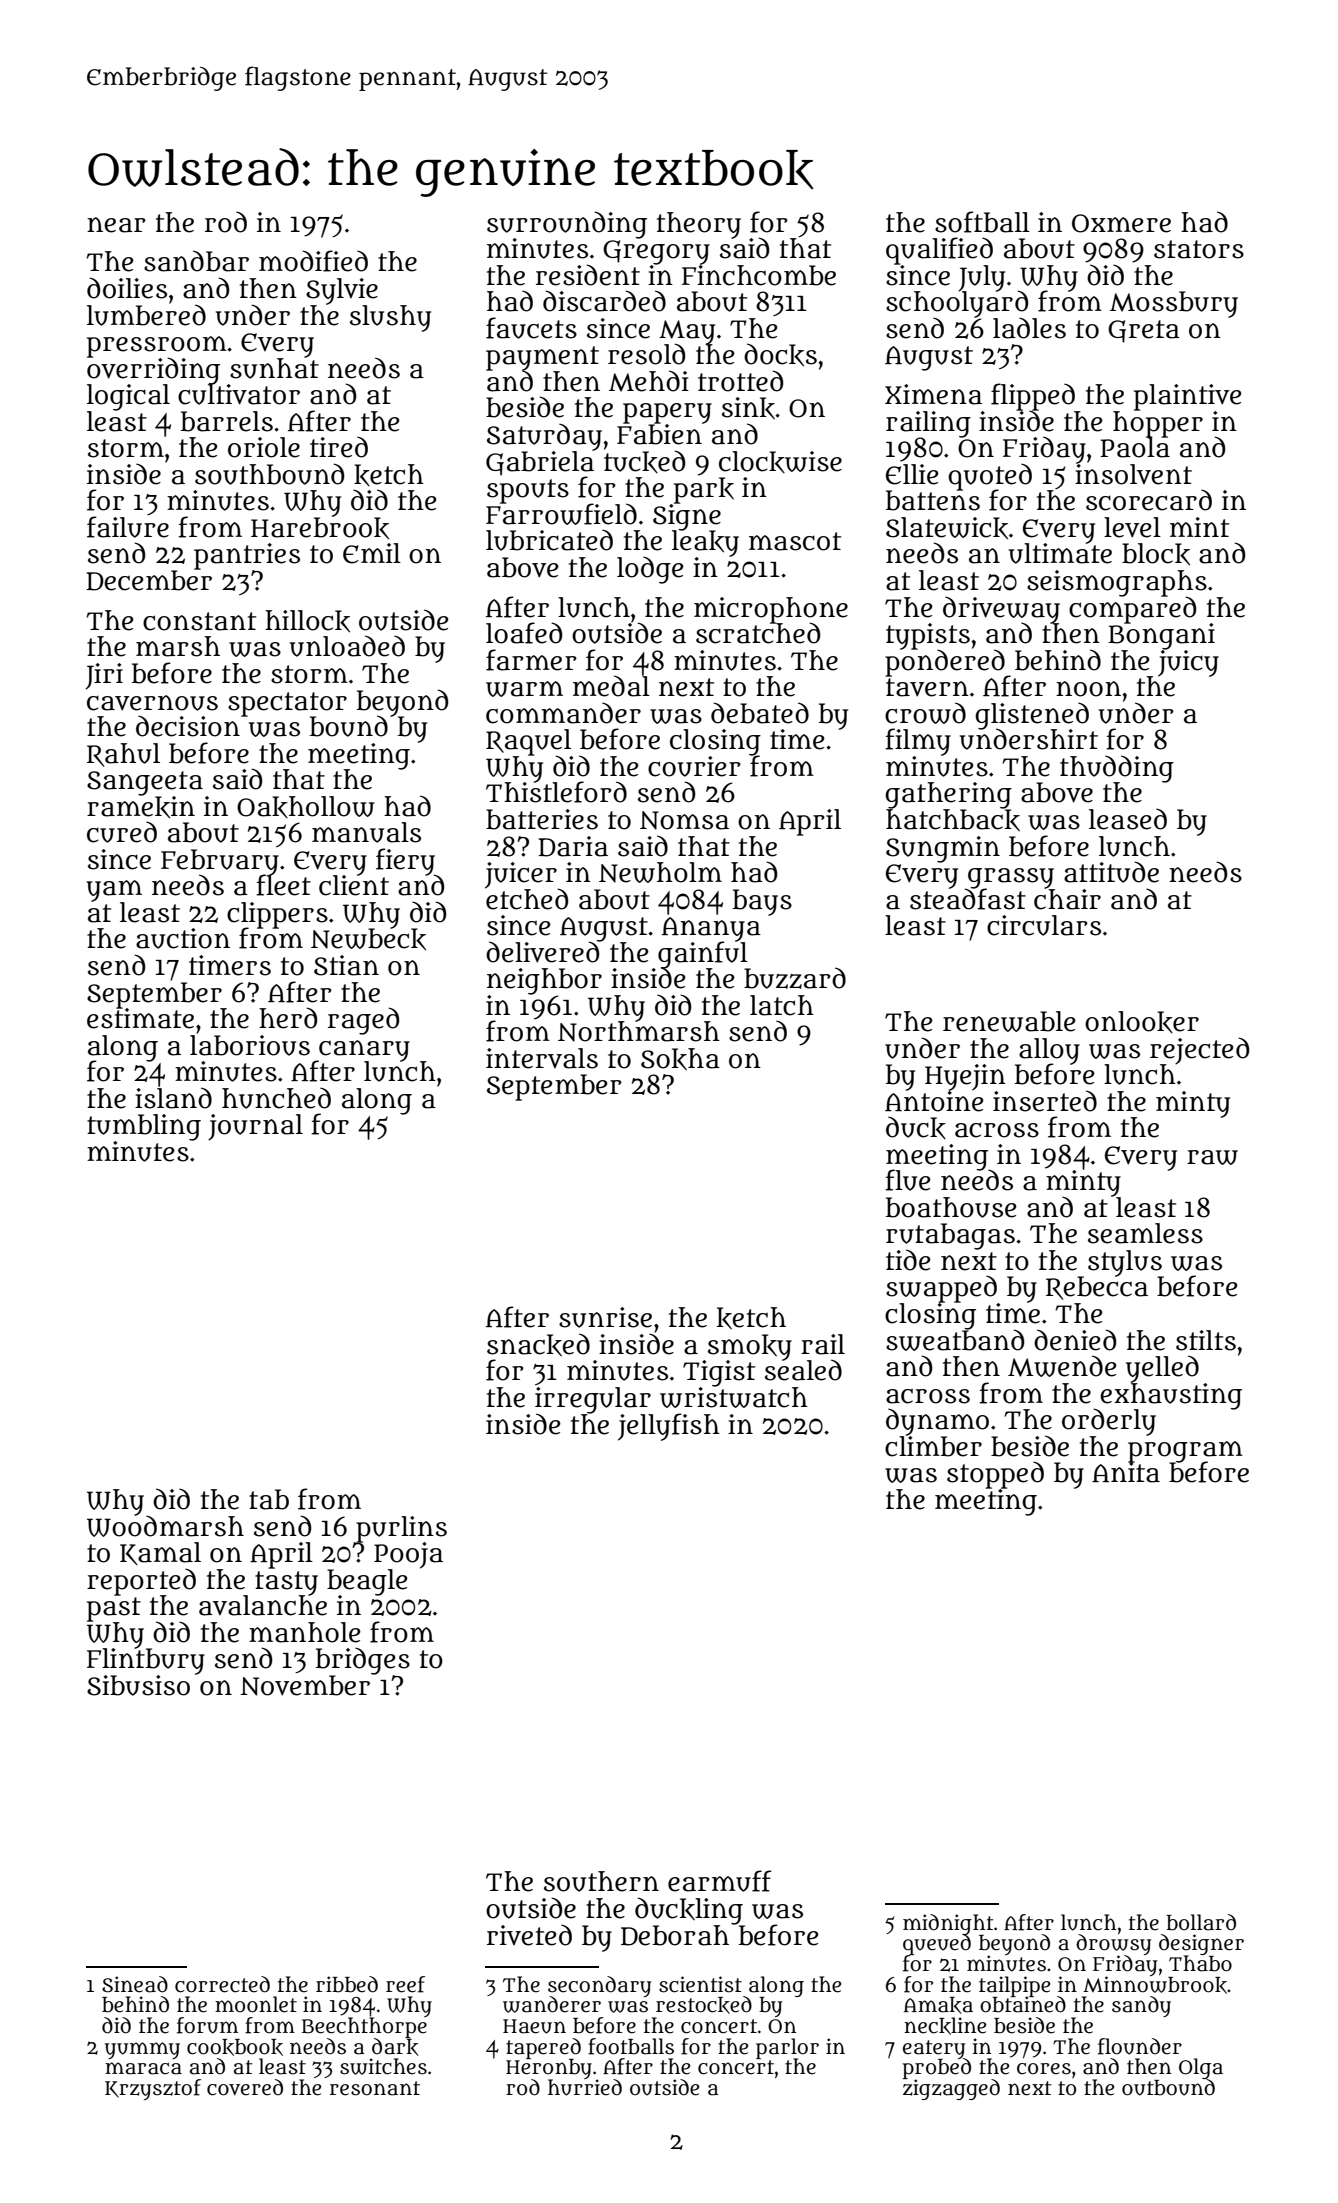  What do you see at coordinates (277, 915) in the screenshot?
I see `clippers` at bounding box center [277, 915].
